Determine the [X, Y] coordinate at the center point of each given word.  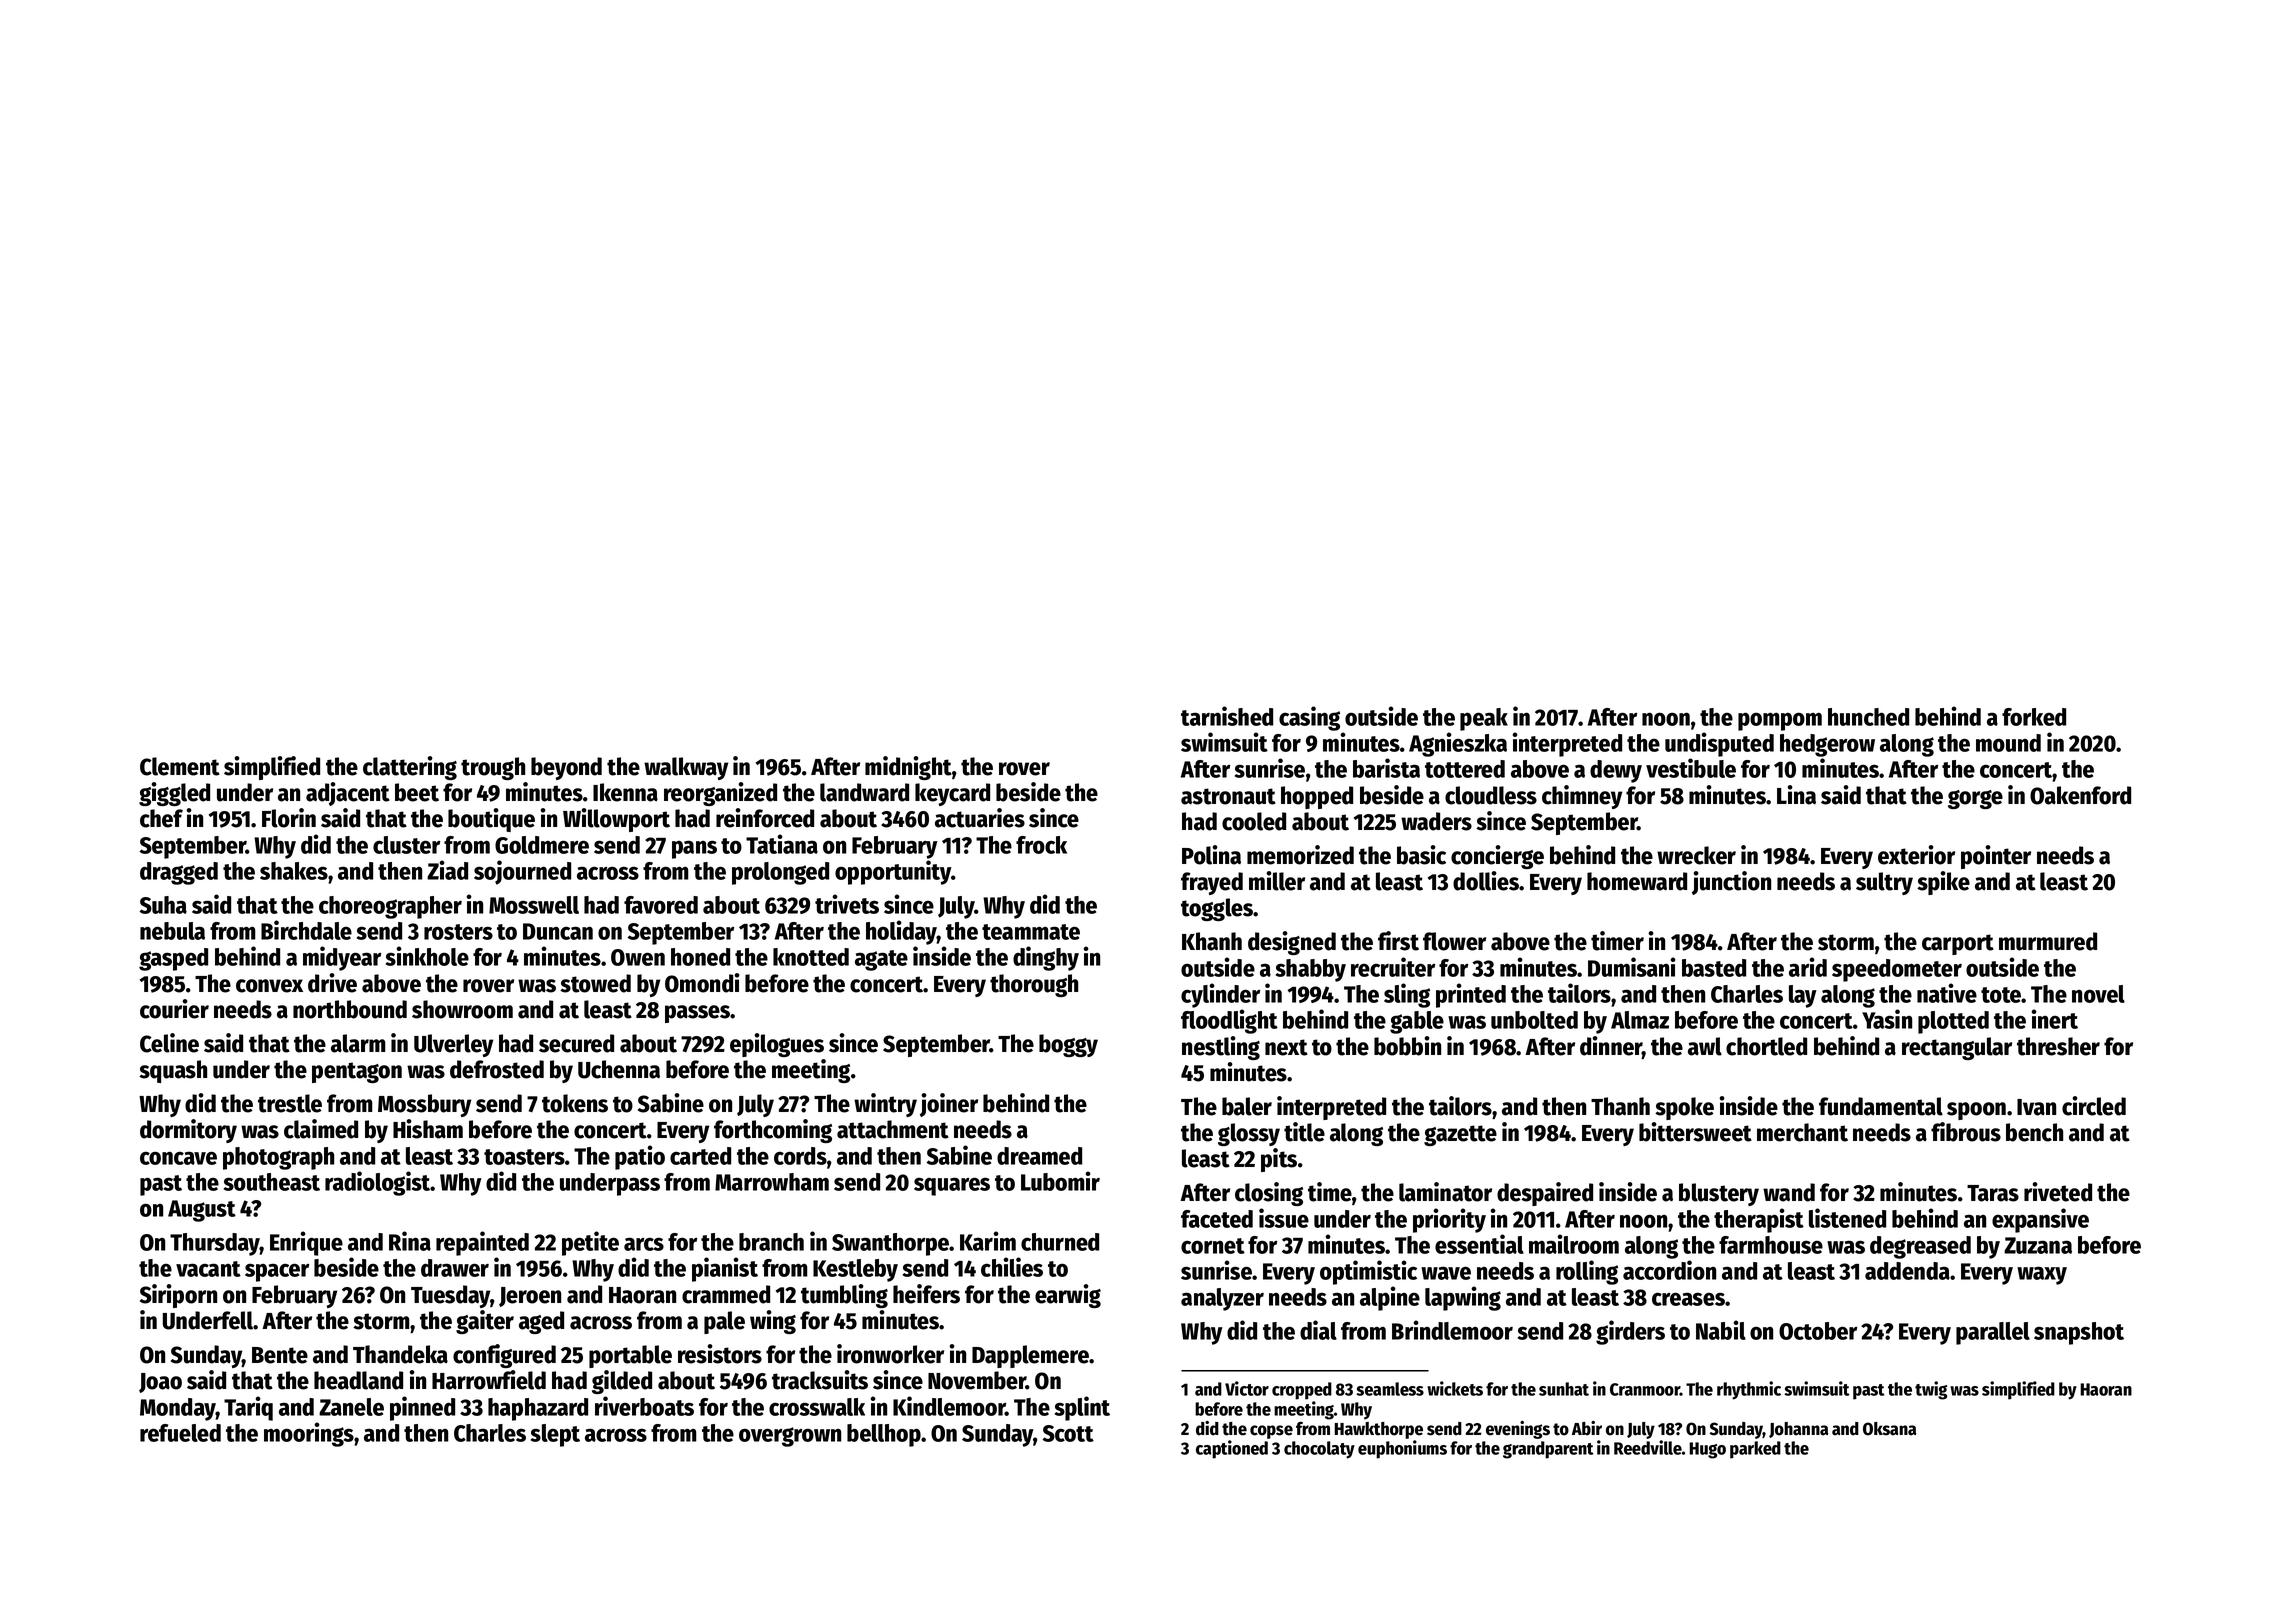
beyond [566, 768]
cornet [1213, 1246]
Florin [289, 818]
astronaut [1228, 796]
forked [2034, 717]
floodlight [1229, 1021]
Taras [1993, 1193]
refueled [180, 1433]
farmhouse [1771, 1245]
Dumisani [1632, 967]
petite [590, 1243]
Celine [169, 1043]
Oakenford [2080, 795]
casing [1309, 718]
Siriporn [178, 1296]
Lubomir [1060, 1181]
